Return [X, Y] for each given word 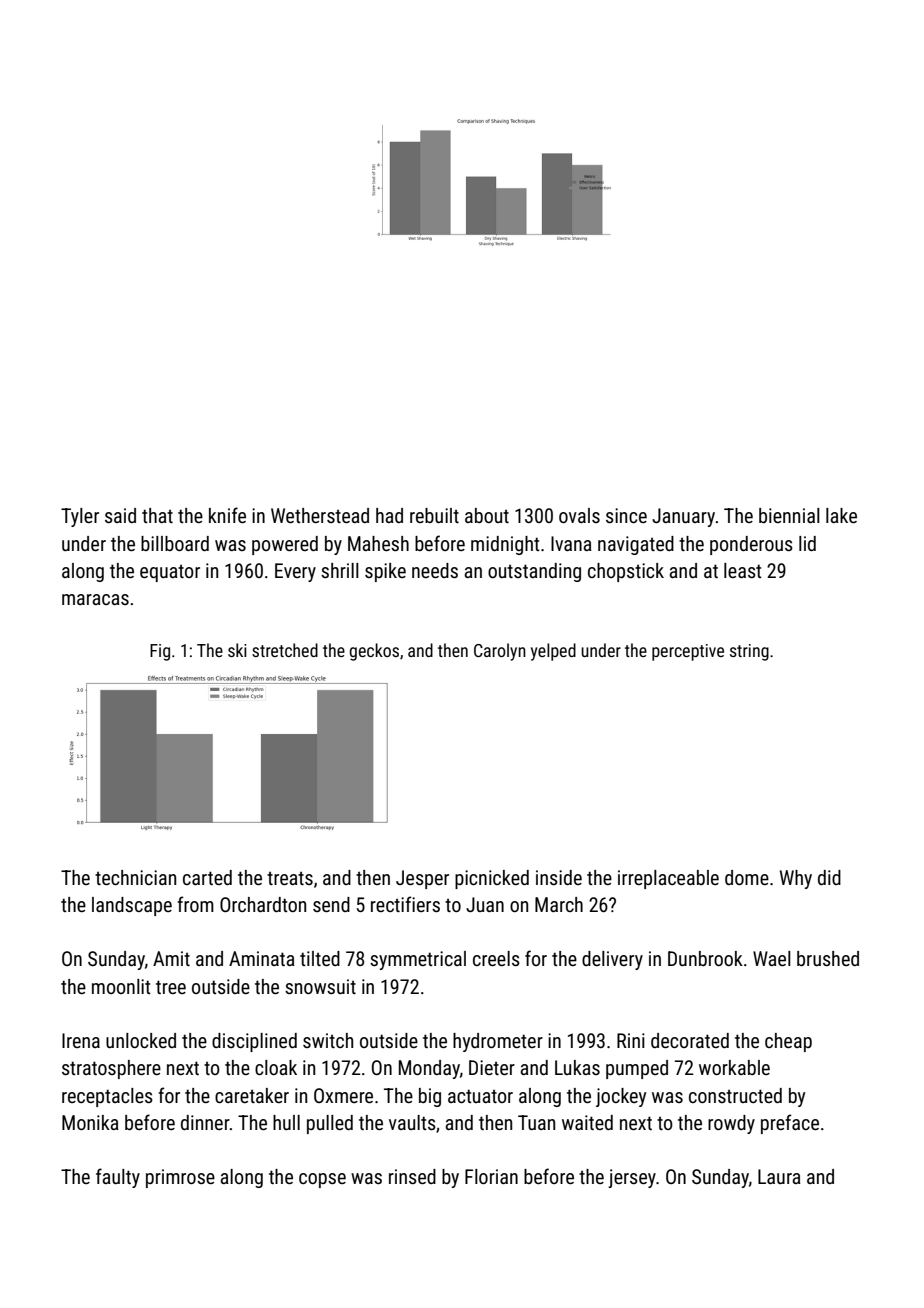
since [626, 515]
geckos [374, 652]
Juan [485, 904]
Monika [90, 1122]
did [829, 877]
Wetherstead [320, 515]
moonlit [121, 986]
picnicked [492, 879]
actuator [480, 1096]
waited [587, 1122]
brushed [828, 958]
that [157, 515]
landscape [132, 906]
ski [237, 650]
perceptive [688, 652]
